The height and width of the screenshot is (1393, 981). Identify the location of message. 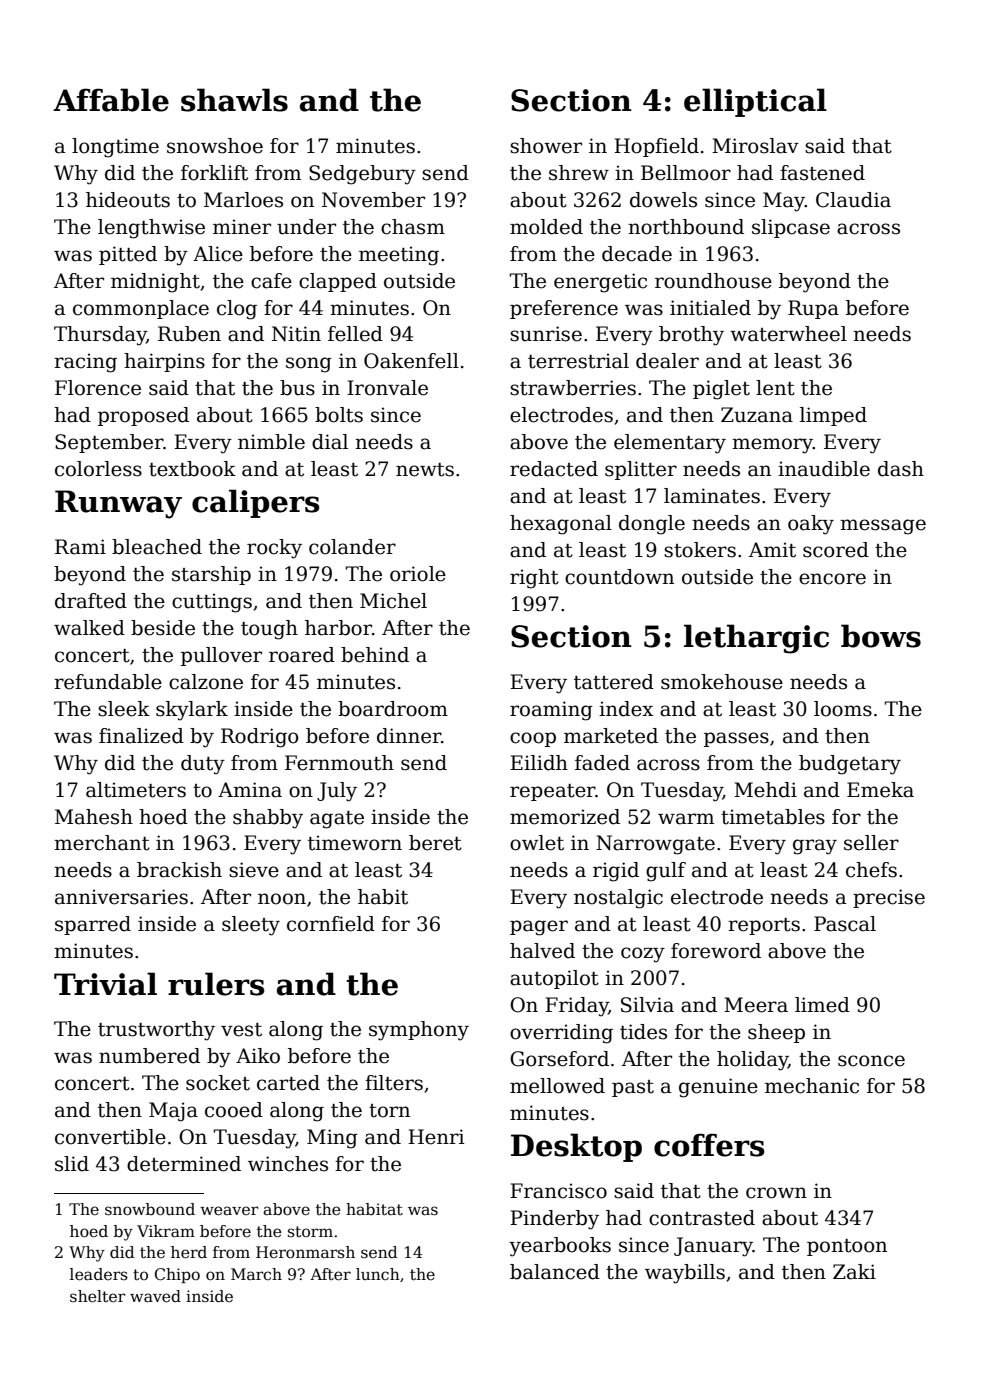
(883, 527).
